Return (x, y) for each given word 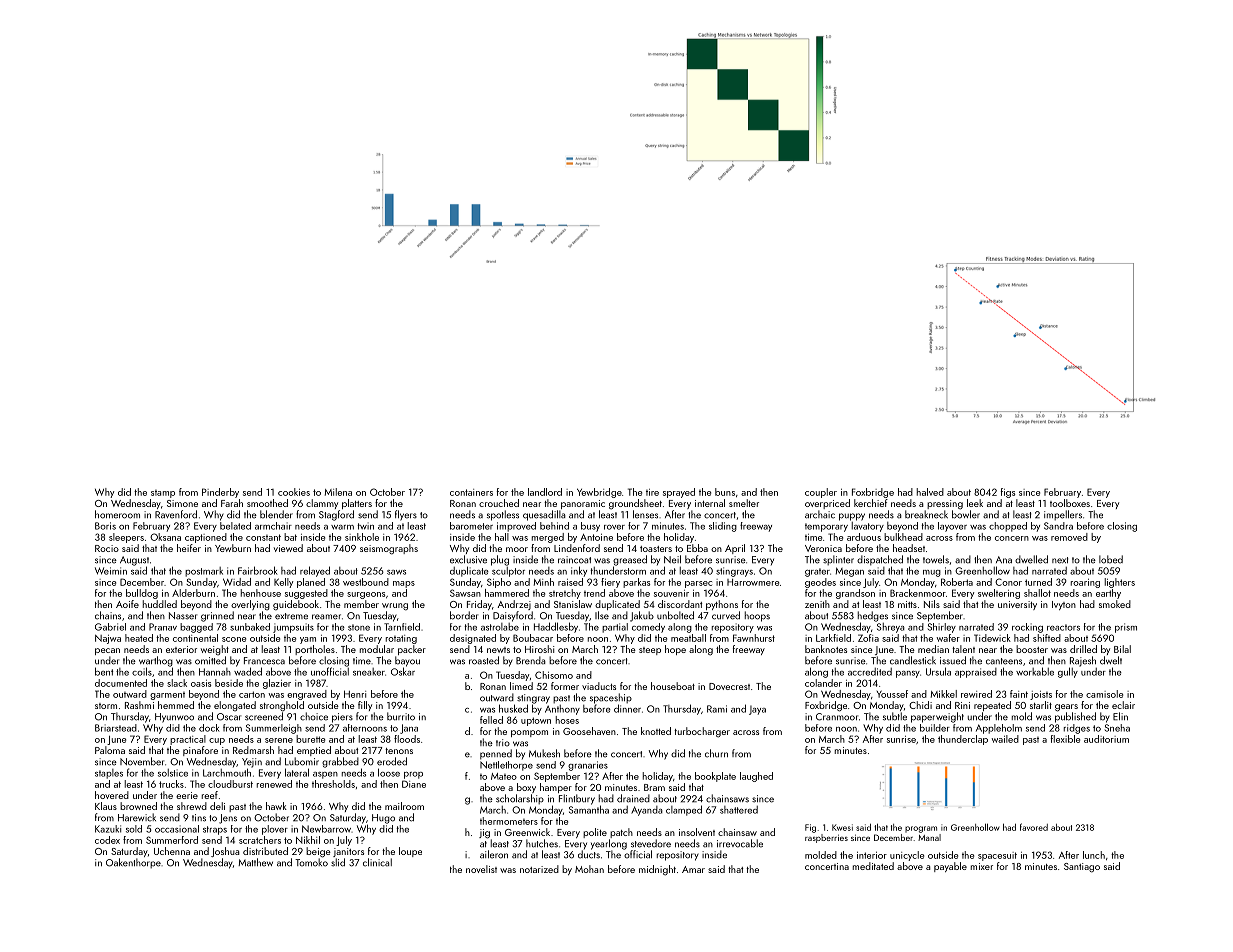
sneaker (369, 672)
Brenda (531, 660)
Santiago (1082, 868)
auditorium (1106, 739)
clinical (377, 862)
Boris (105, 526)
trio (503, 743)
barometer (471, 526)
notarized (539, 869)
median (933, 649)
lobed (1111, 559)
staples (109, 774)
